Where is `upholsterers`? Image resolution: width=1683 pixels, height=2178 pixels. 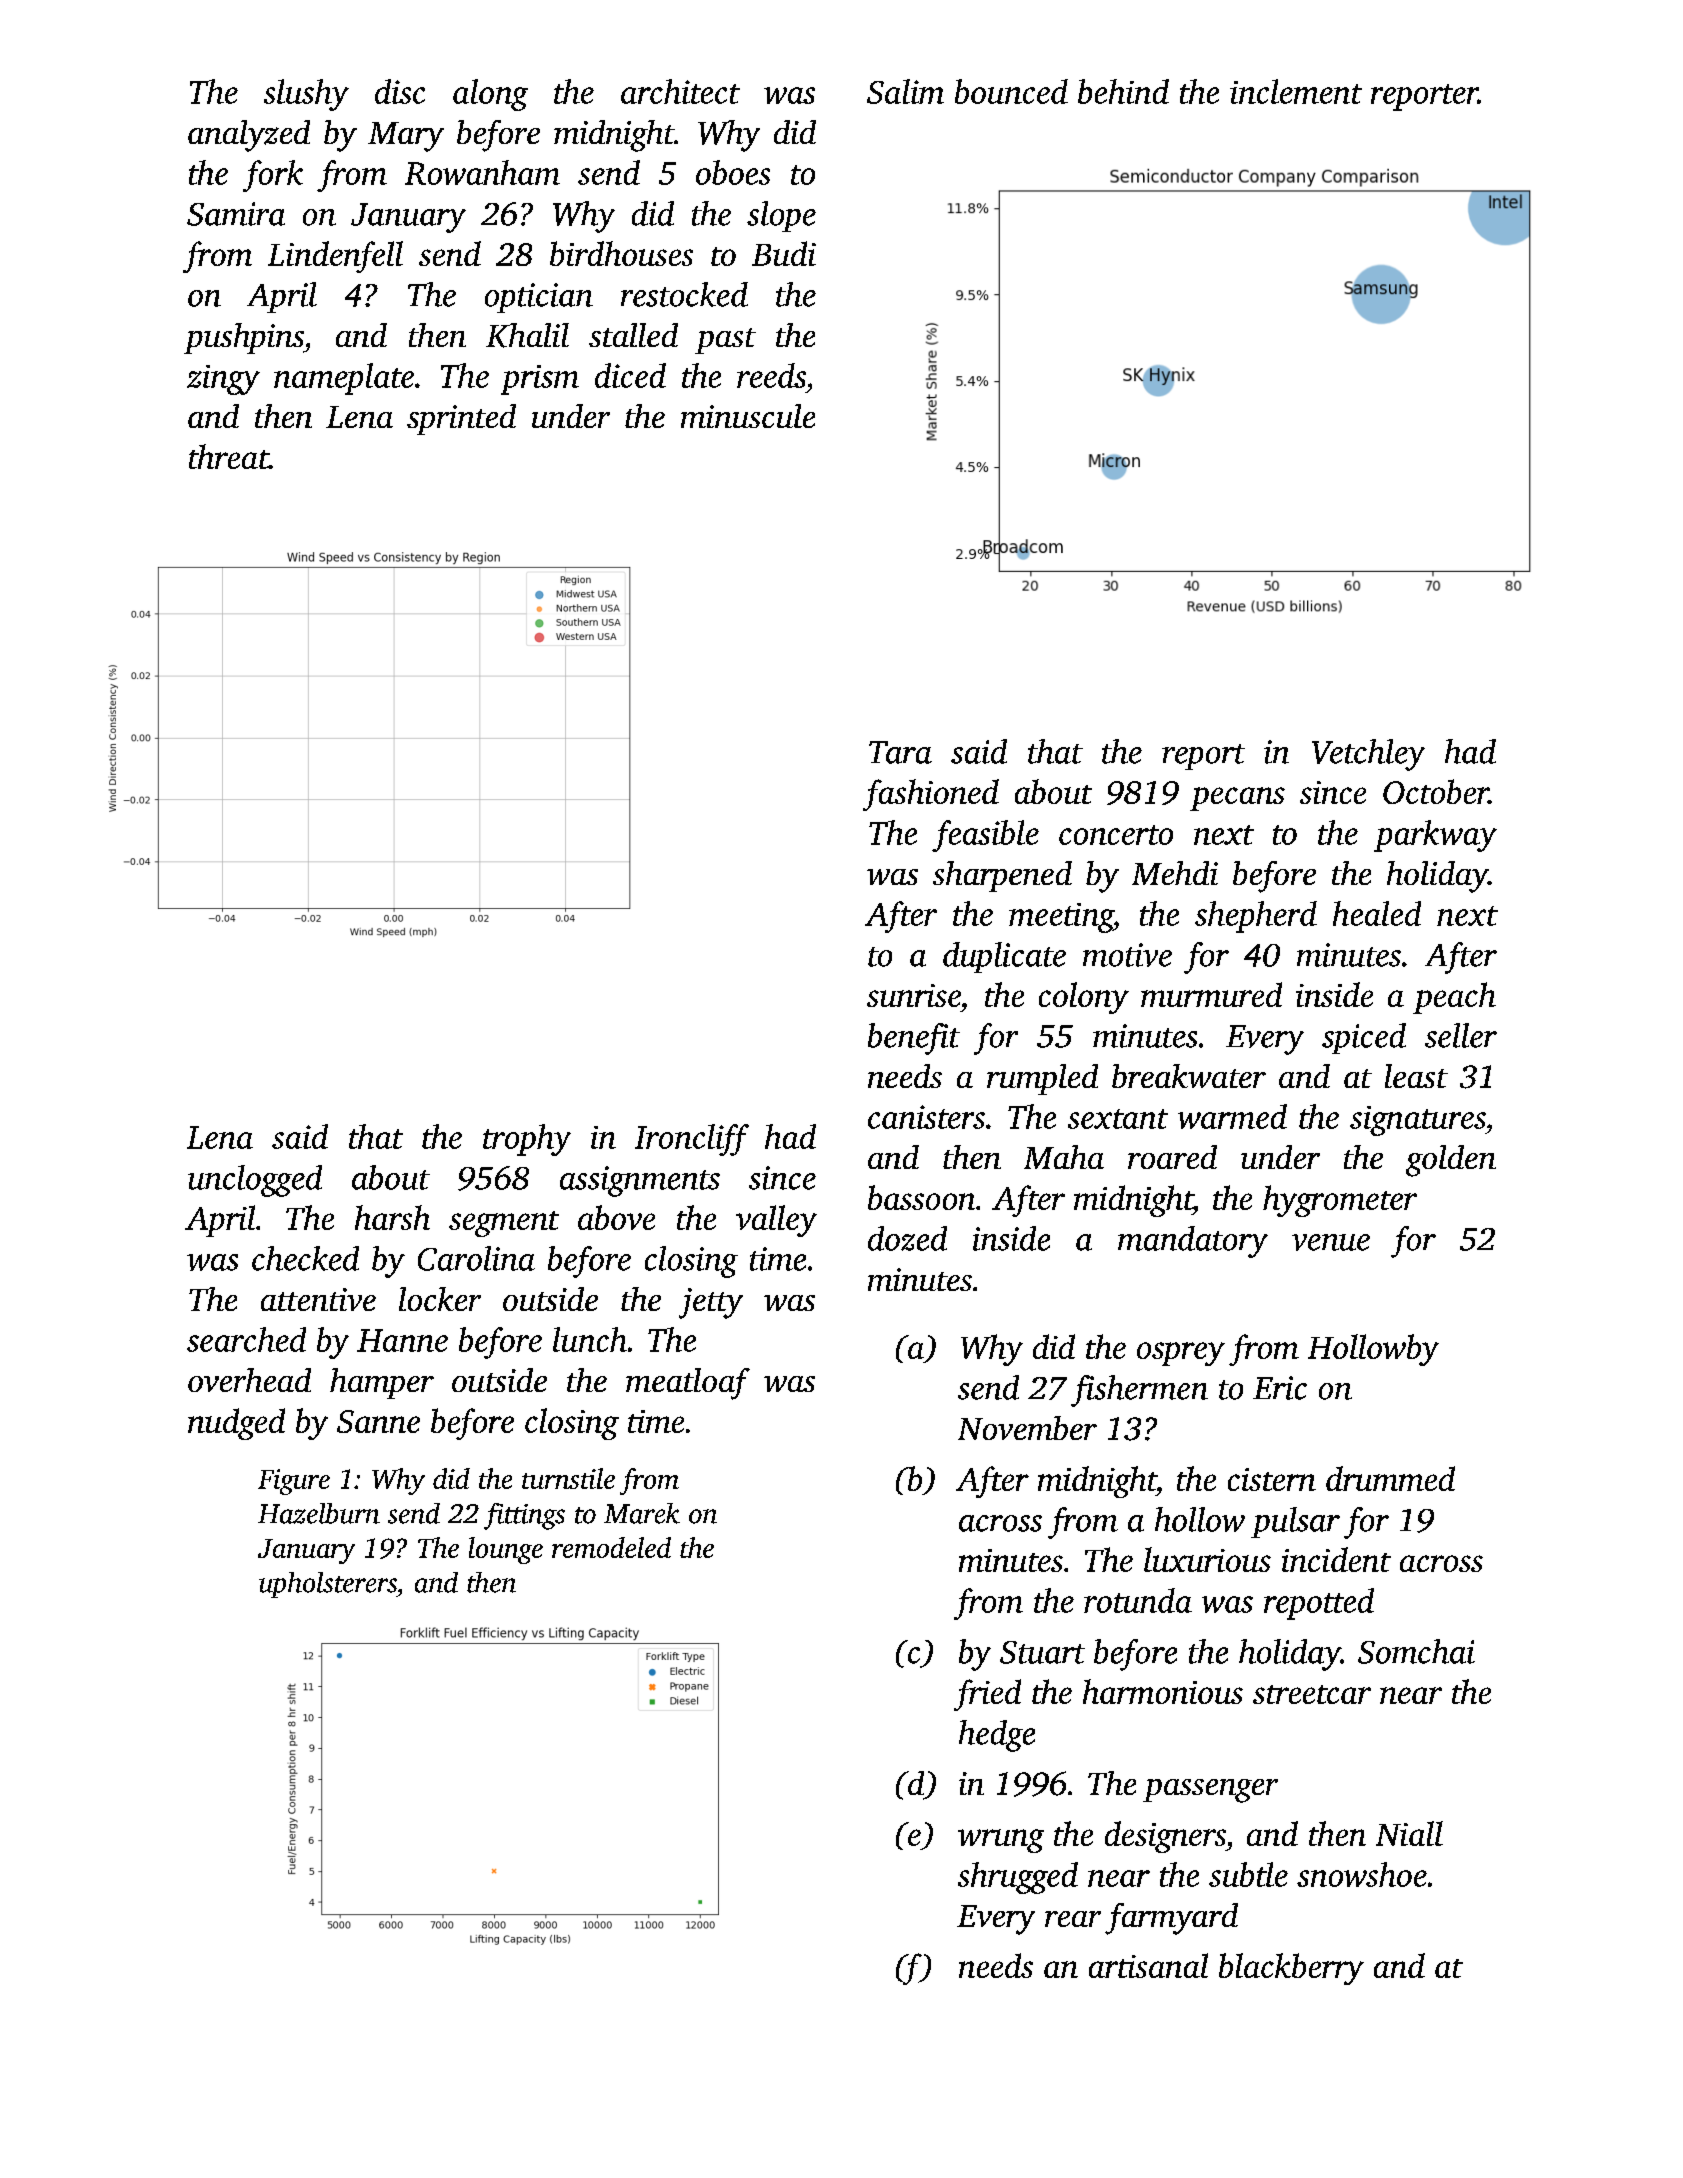 upholsterers is located at coordinates (328, 1585).
